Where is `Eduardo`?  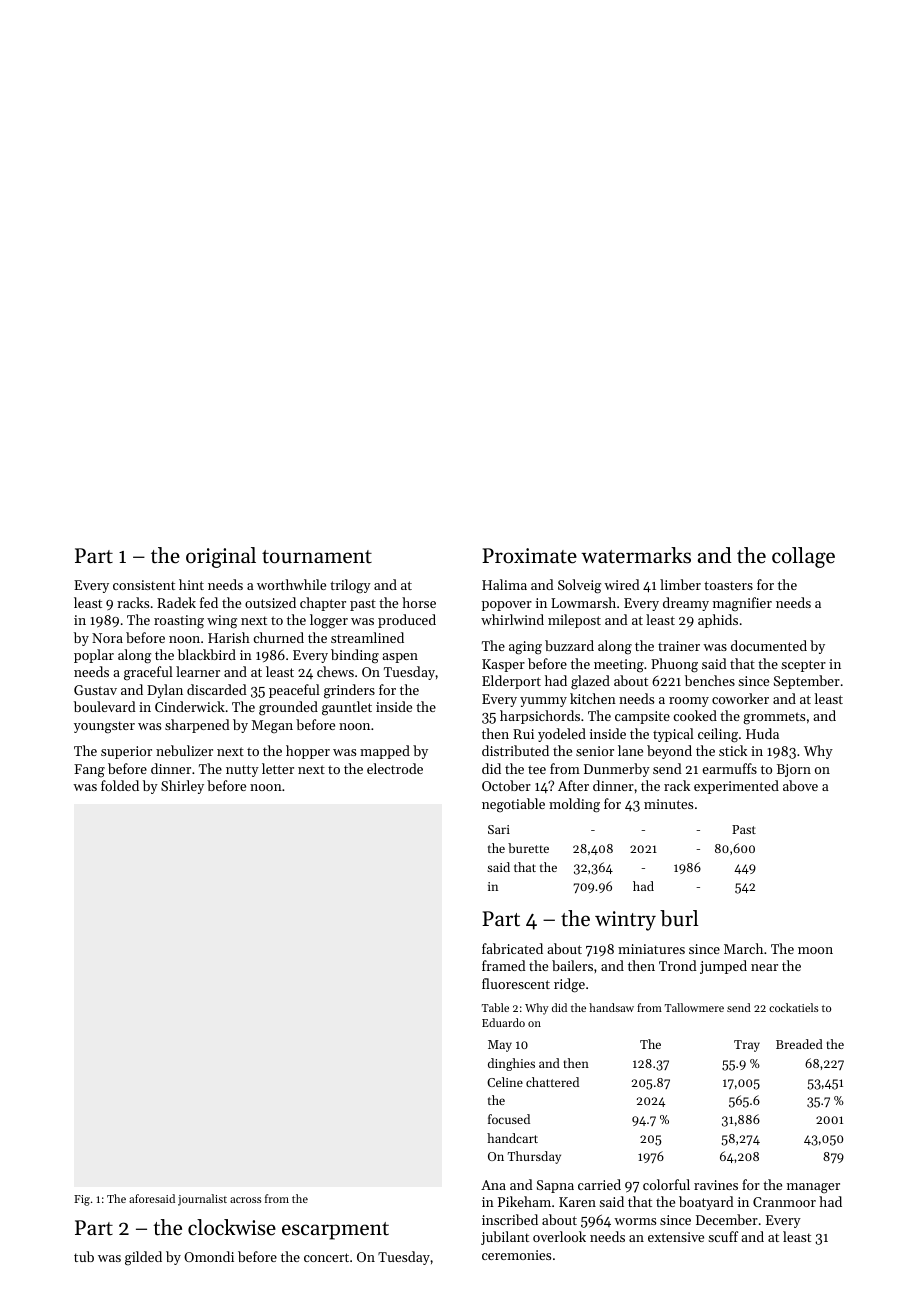
Eduardo is located at coordinates (503, 1022).
